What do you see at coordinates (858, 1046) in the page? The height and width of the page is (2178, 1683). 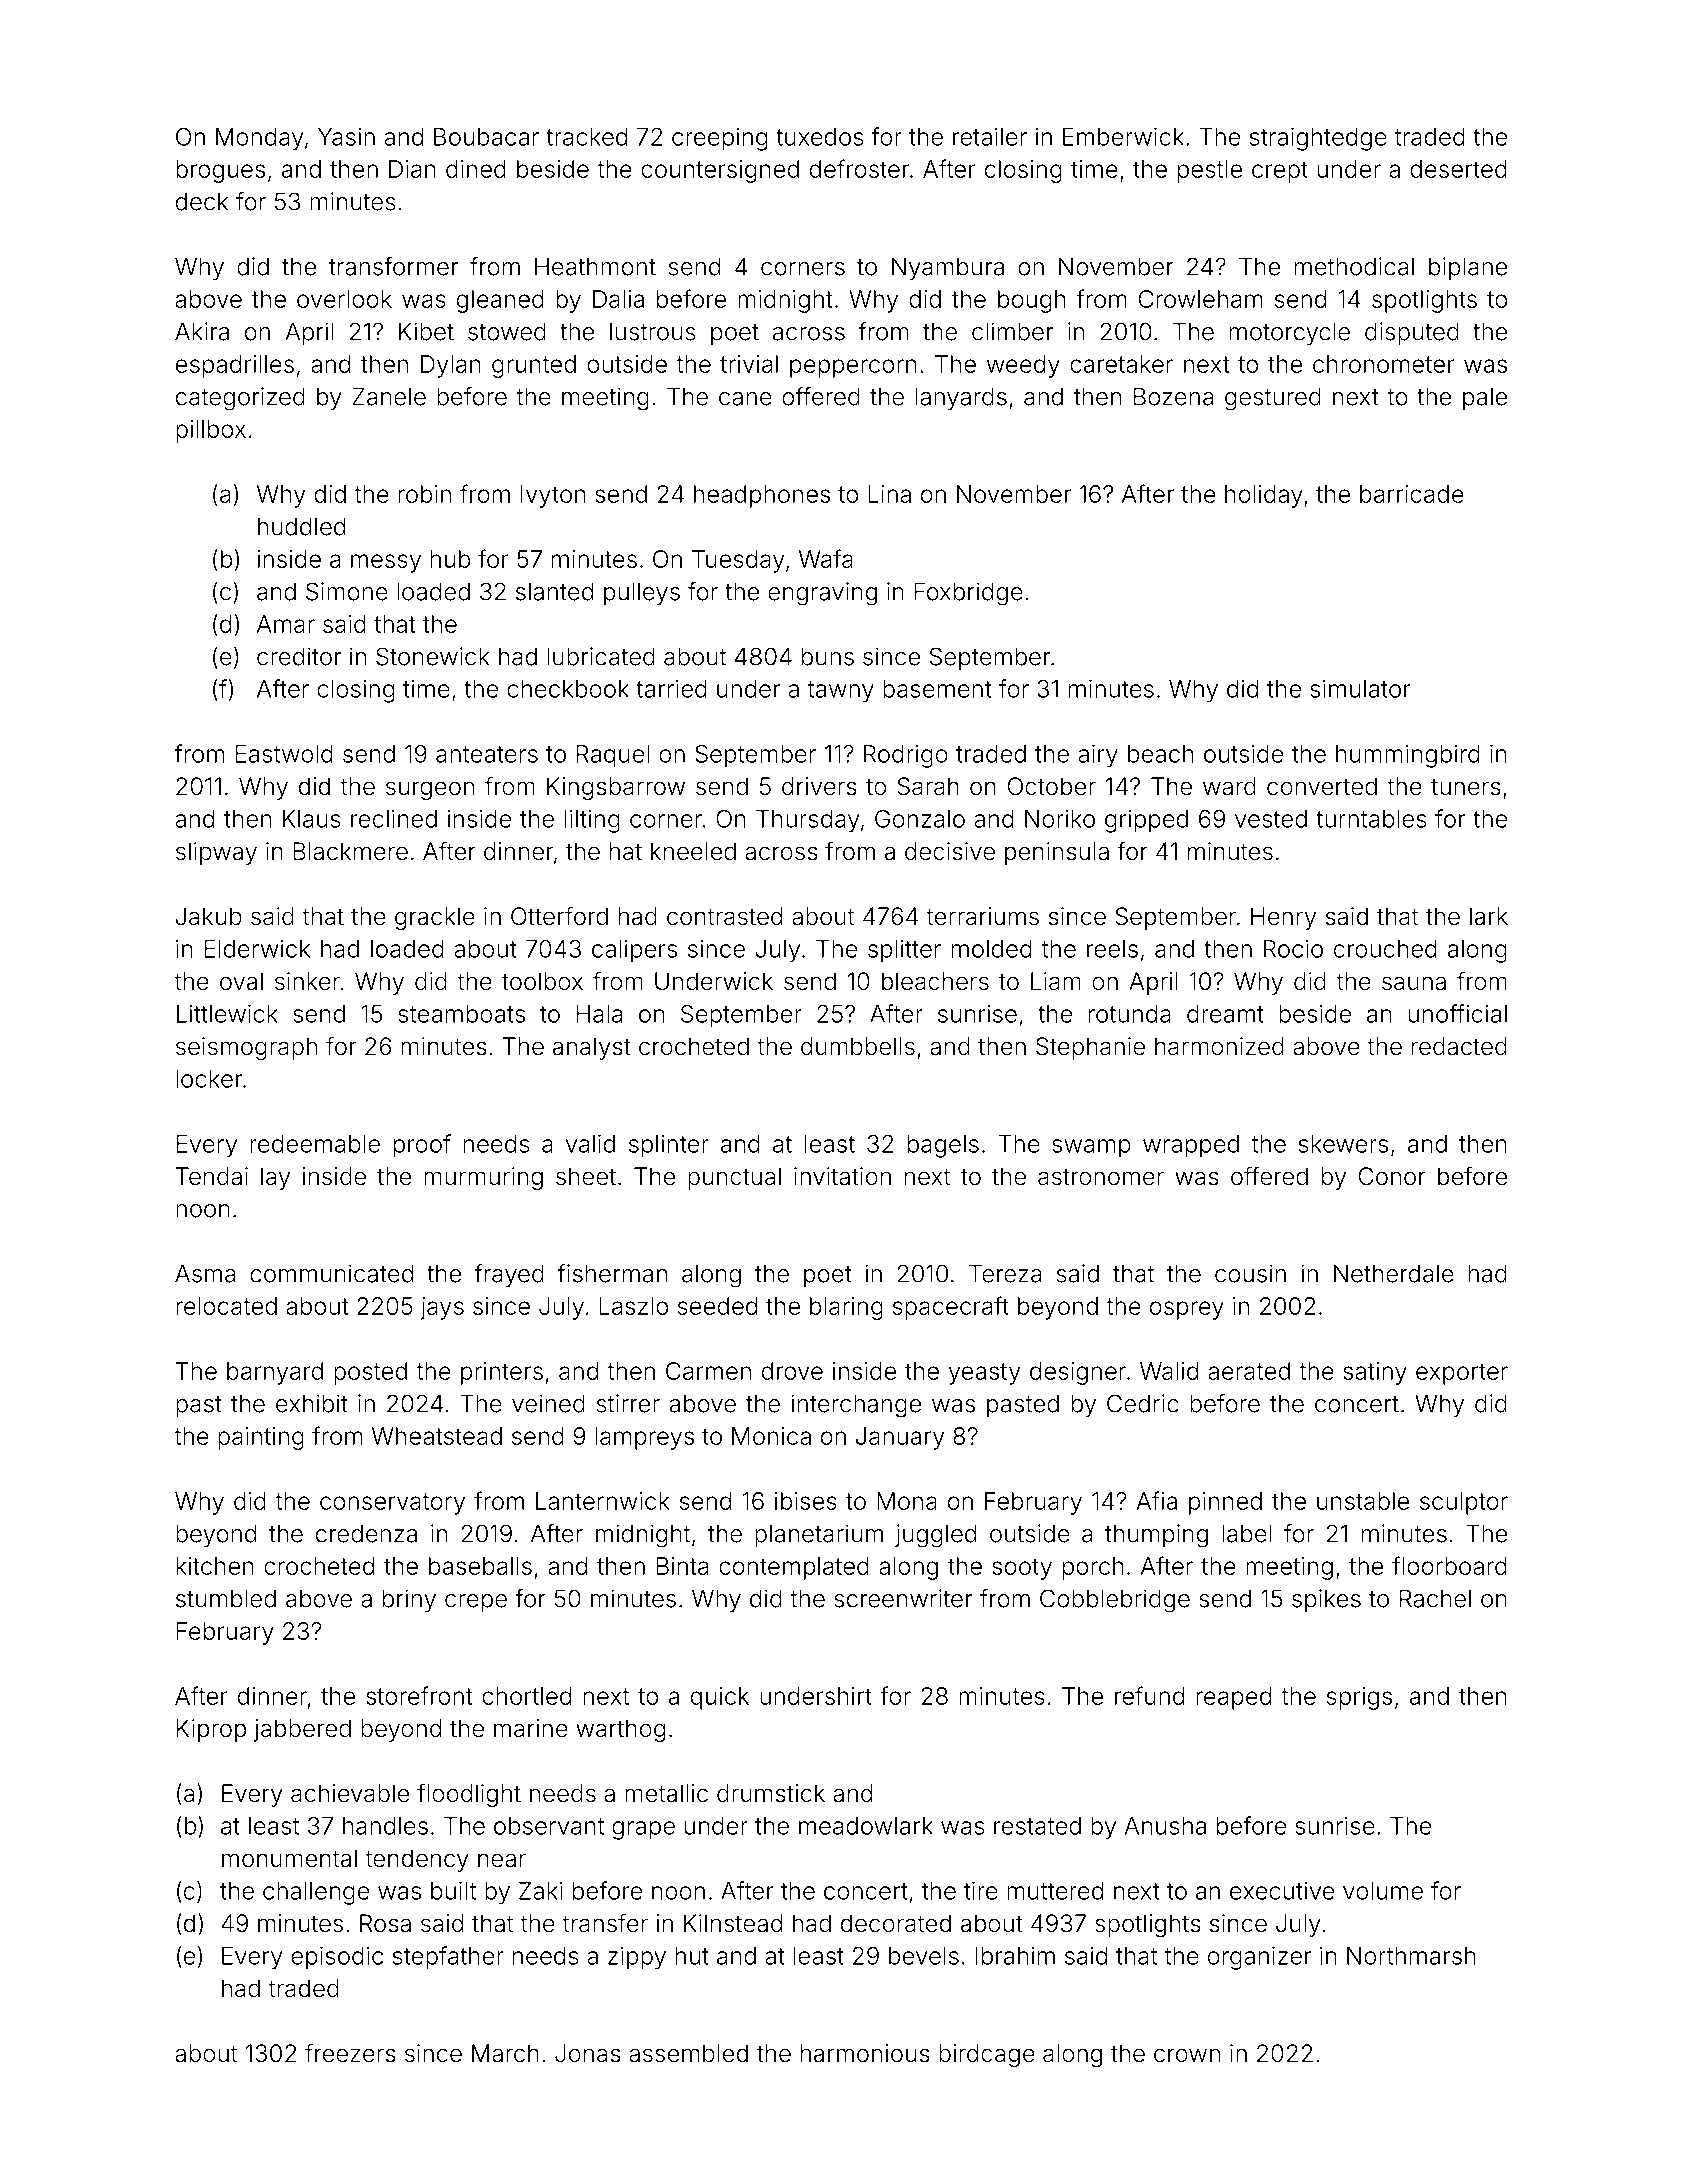 I see `dumbbells` at bounding box center [858, 1046].
